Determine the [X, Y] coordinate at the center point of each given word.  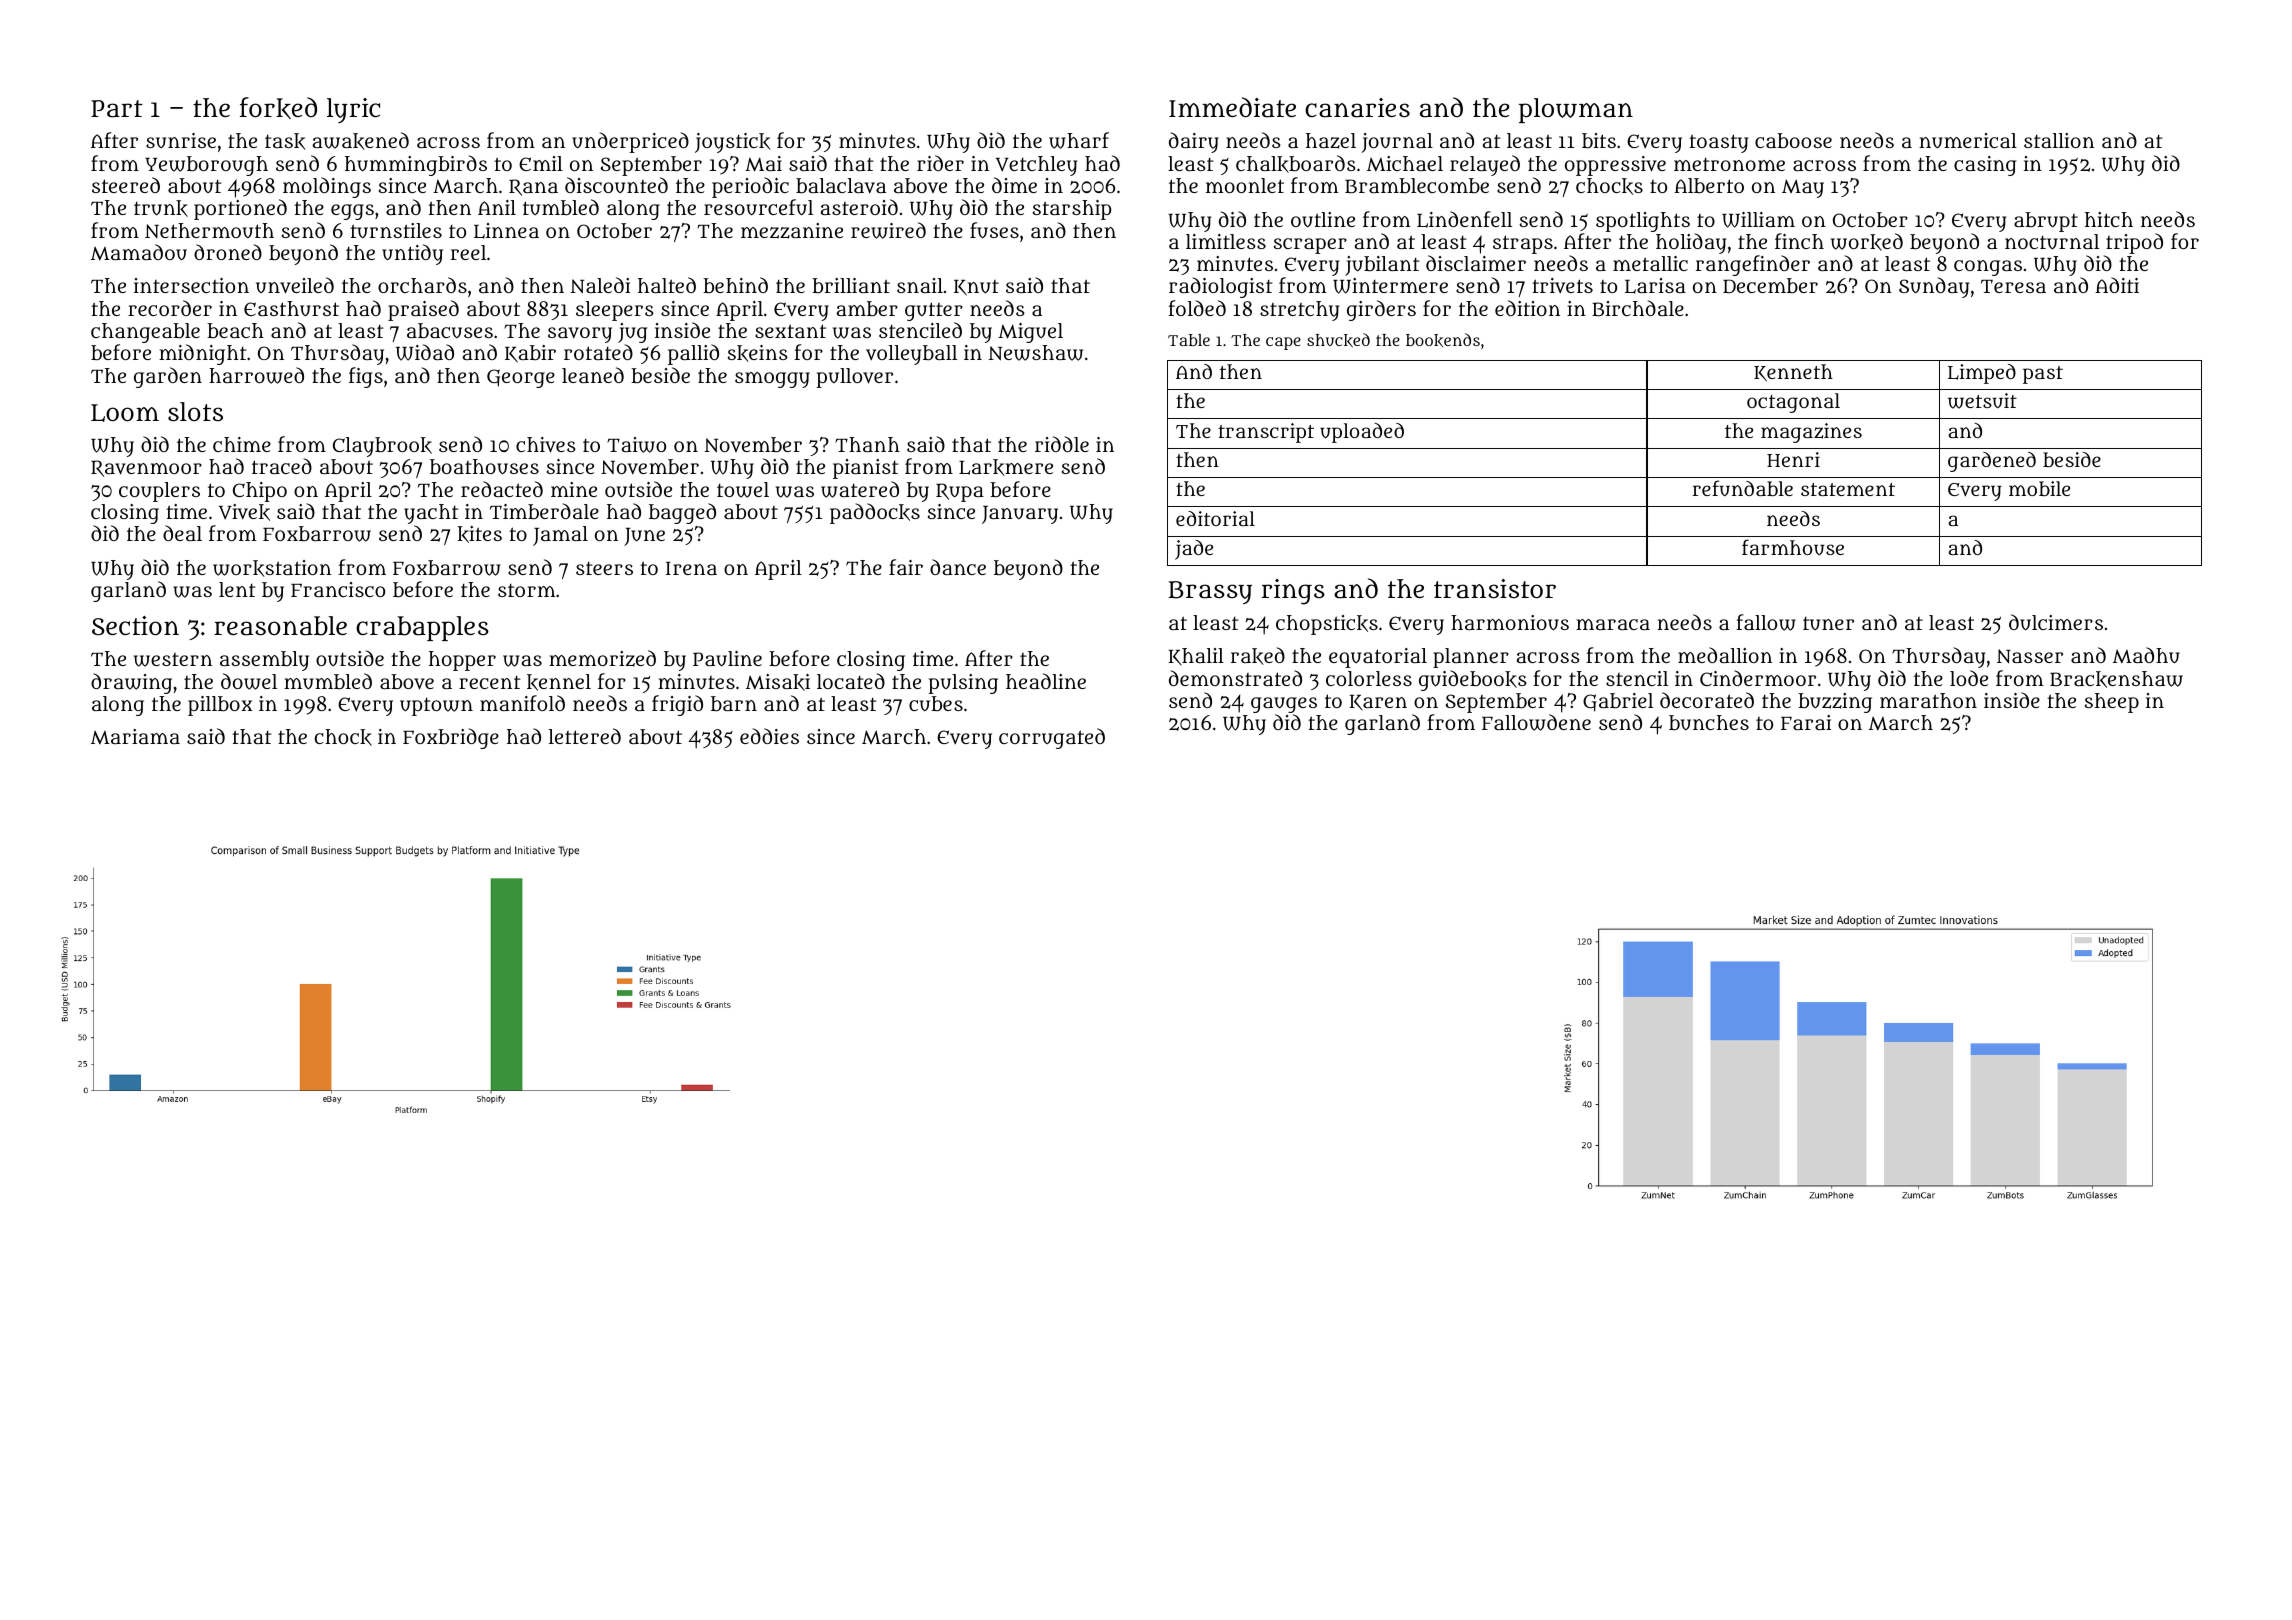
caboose [1793, 140]
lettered [585, 736]
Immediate [1232, 107]
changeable [145, 333]
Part [117, 109]
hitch [2109, 219]
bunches [1709, 722]
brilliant [851, 285]
